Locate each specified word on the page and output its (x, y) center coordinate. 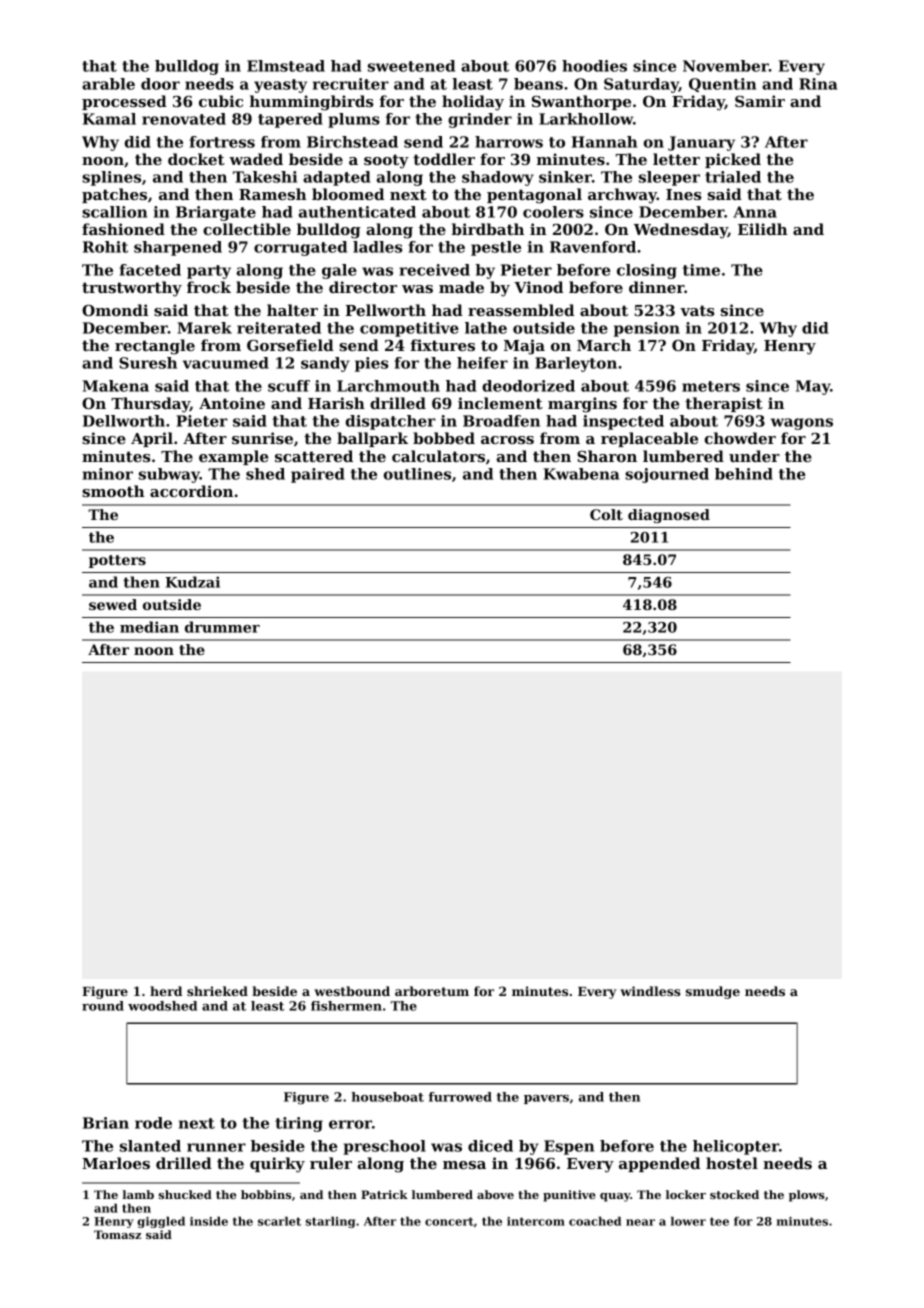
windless (650, 991)
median (149, 627)
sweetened (411, 66)
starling (330, 1222)
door (160, 84)
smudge (713, 992)
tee (719, 1221)
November (726, 66)
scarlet (279, 1221)
